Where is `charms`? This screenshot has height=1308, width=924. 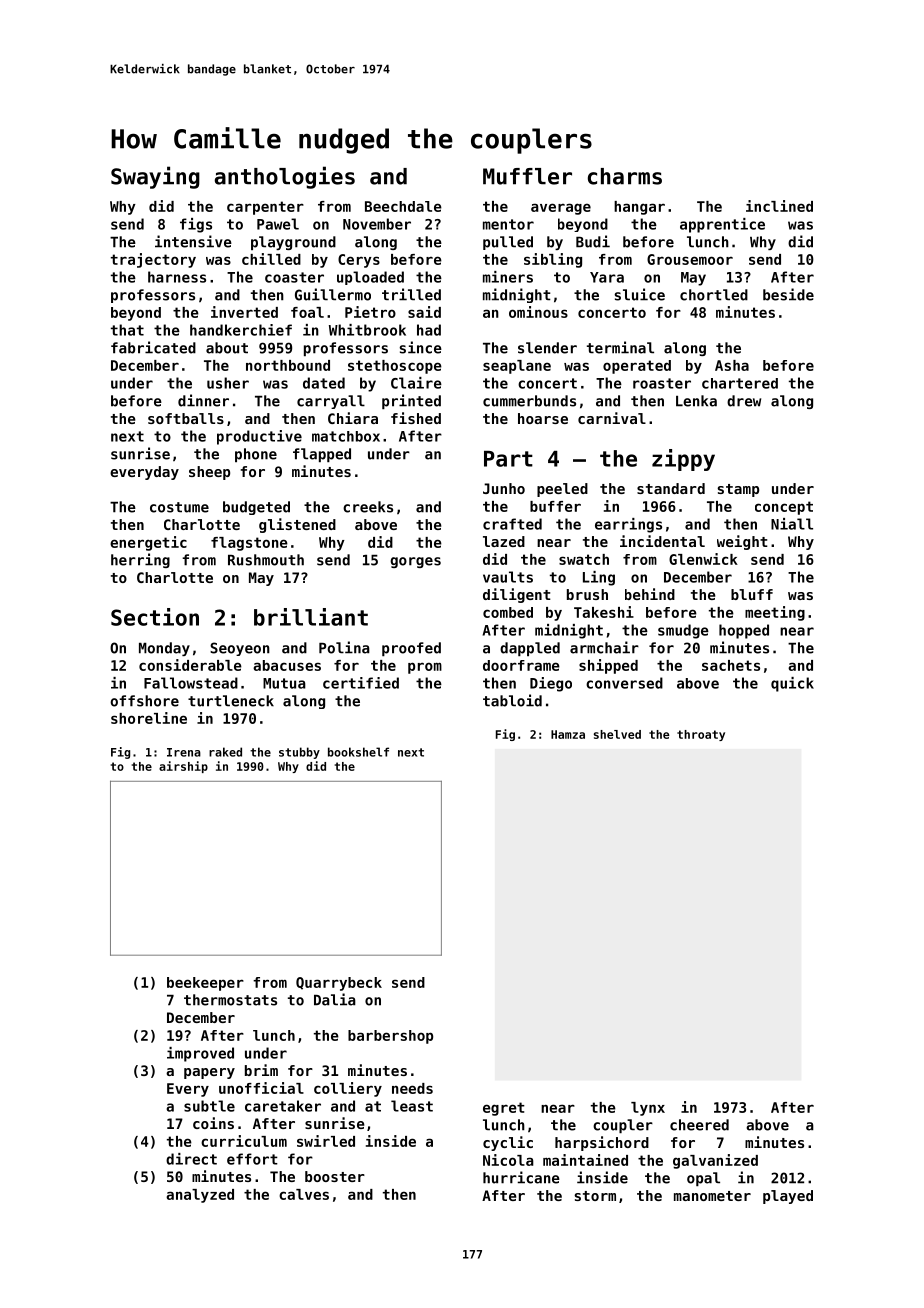 charms is located at coordinates (625, 176).
